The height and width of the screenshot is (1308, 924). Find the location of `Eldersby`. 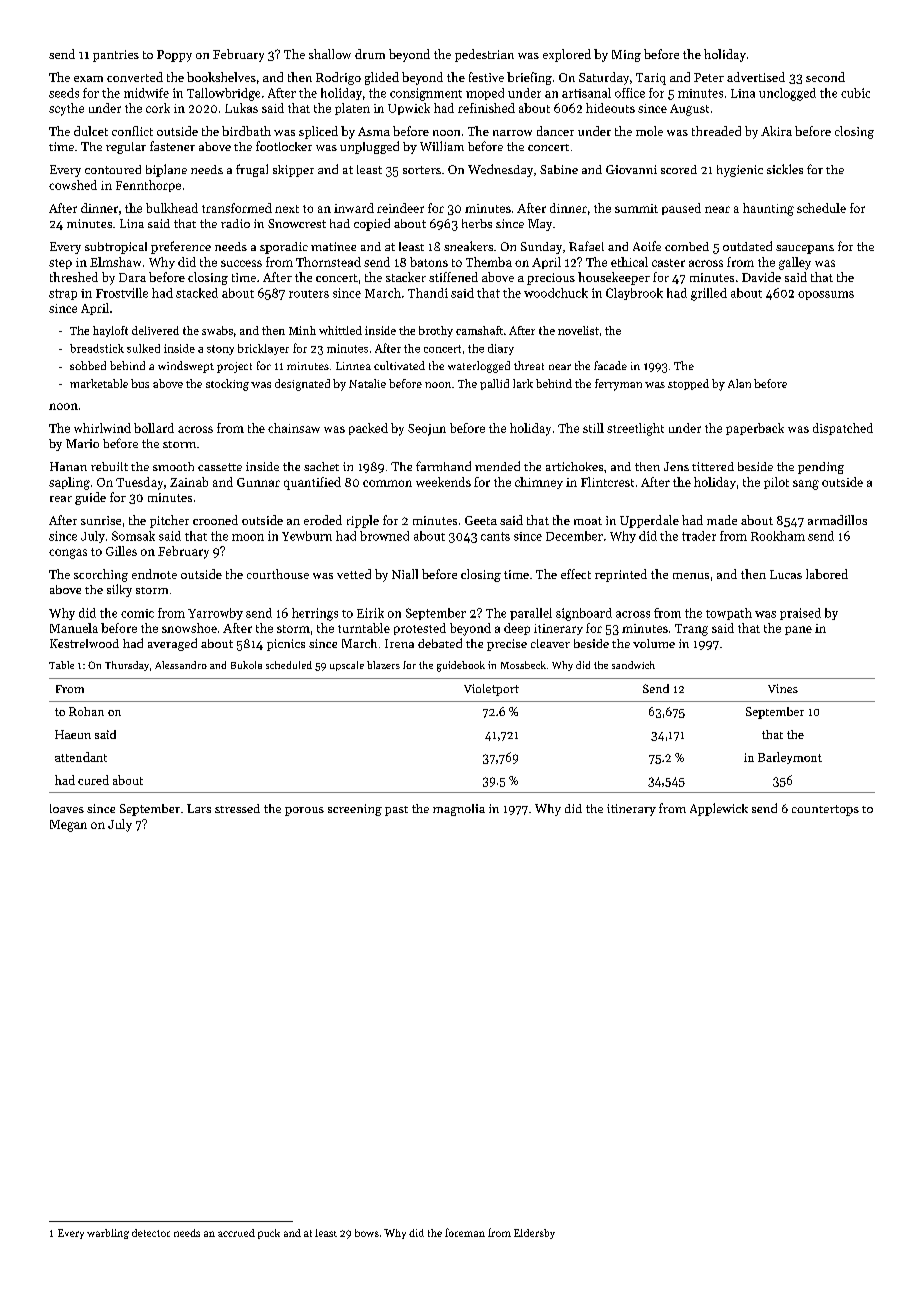

Eldersby is located at coordinates (534, 1234).
